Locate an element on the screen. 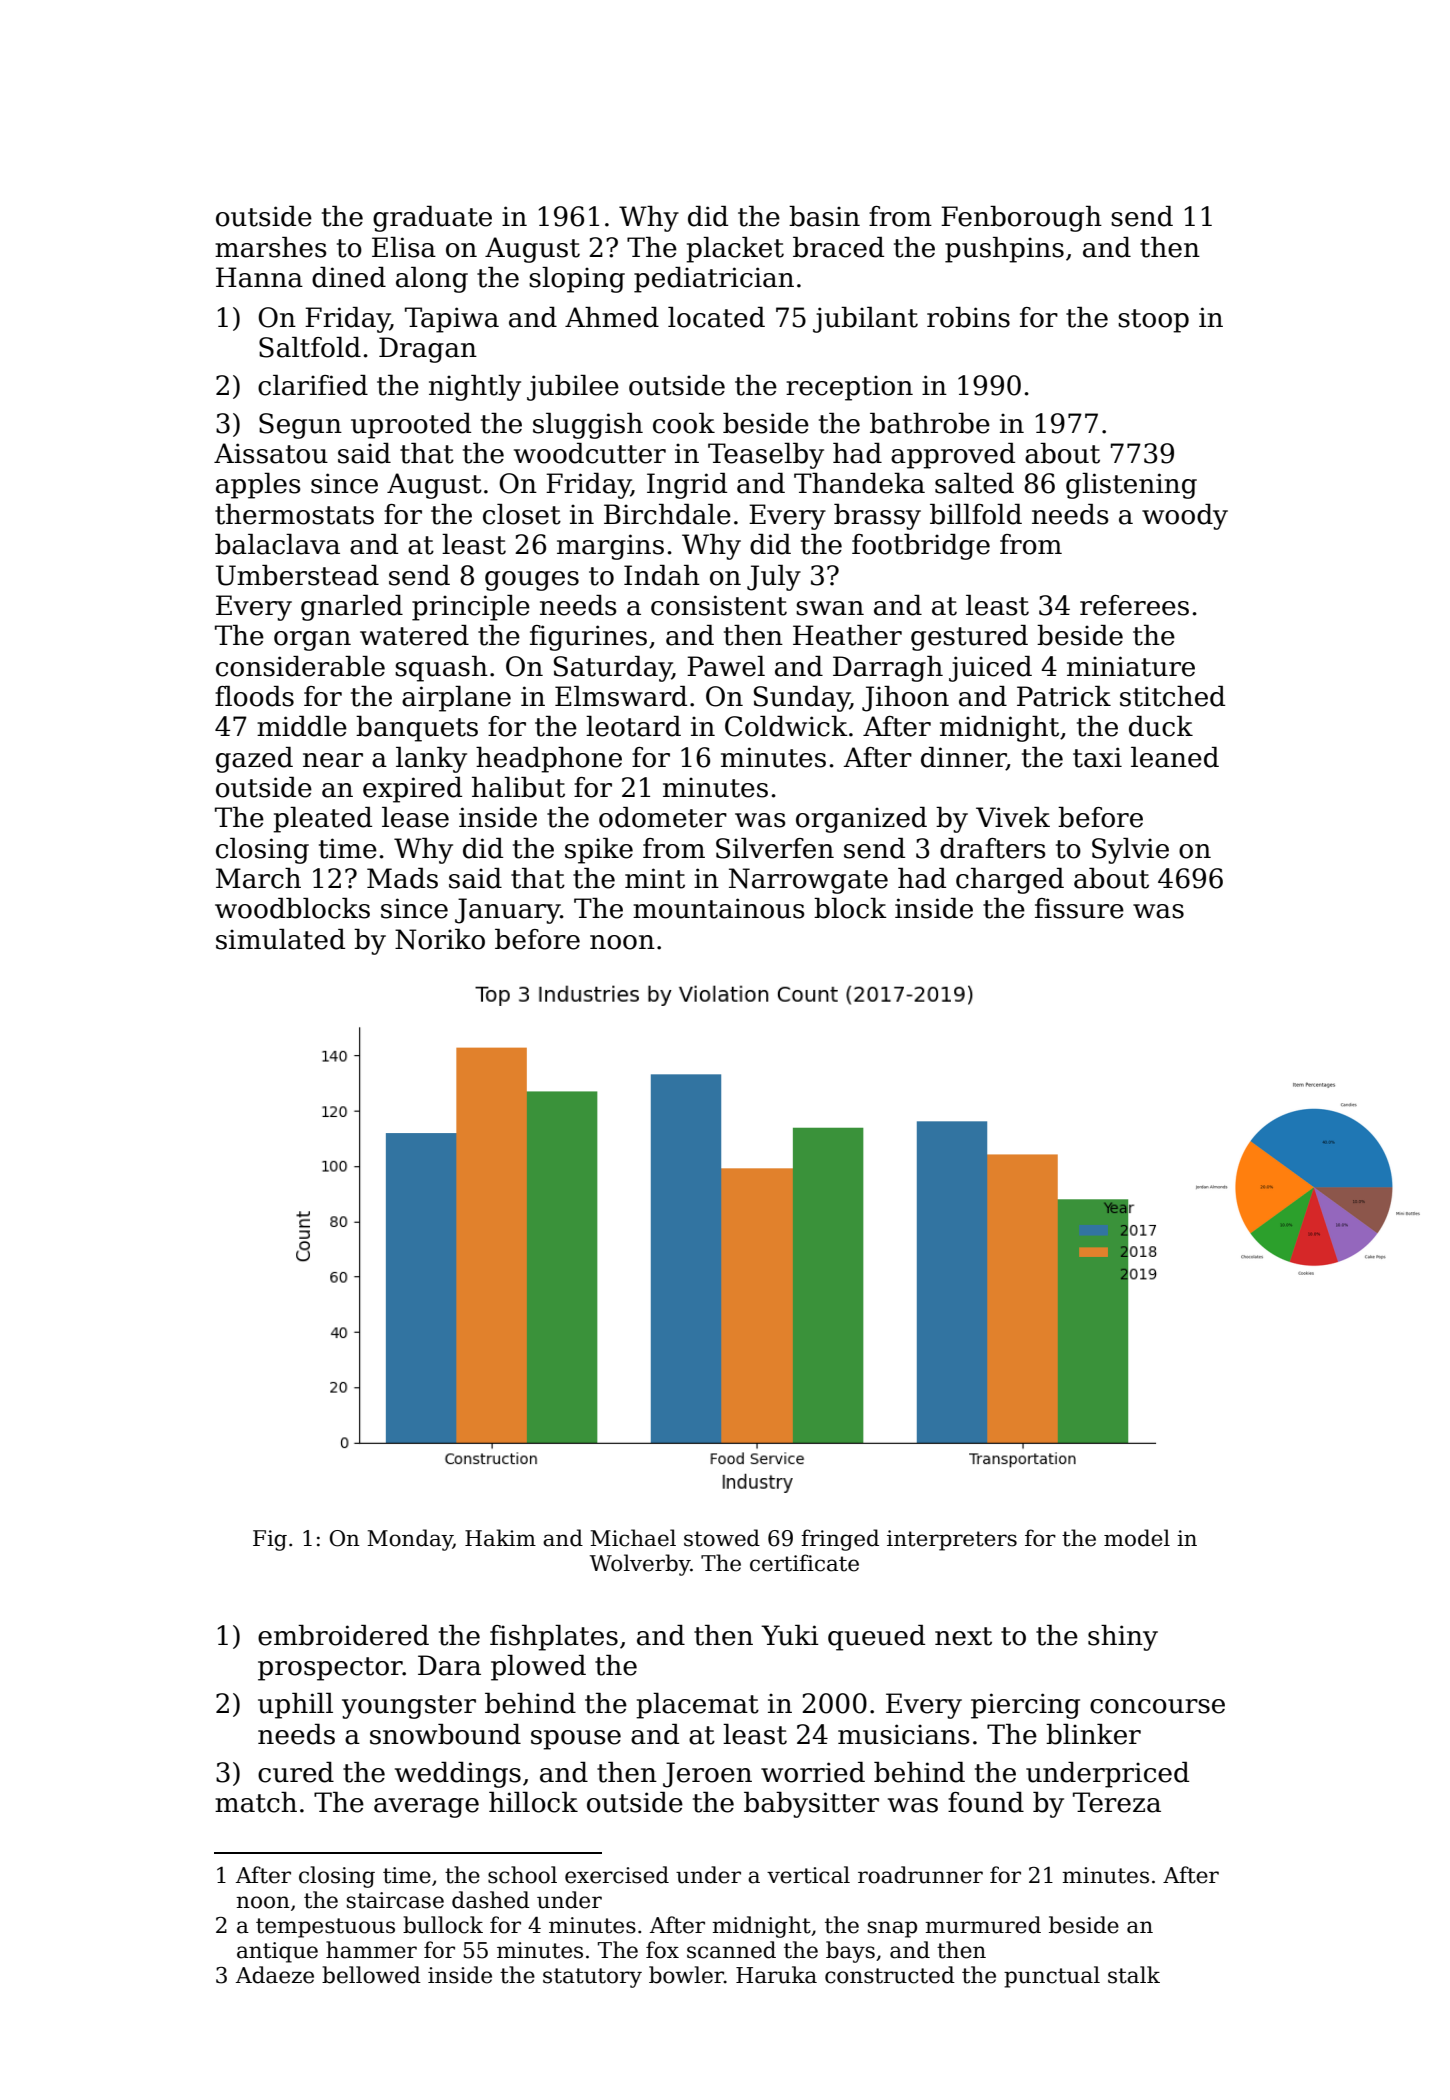 The width and height of the screenshot is (1450, 2100). bathrobe is located at coordinates (930, 423).
